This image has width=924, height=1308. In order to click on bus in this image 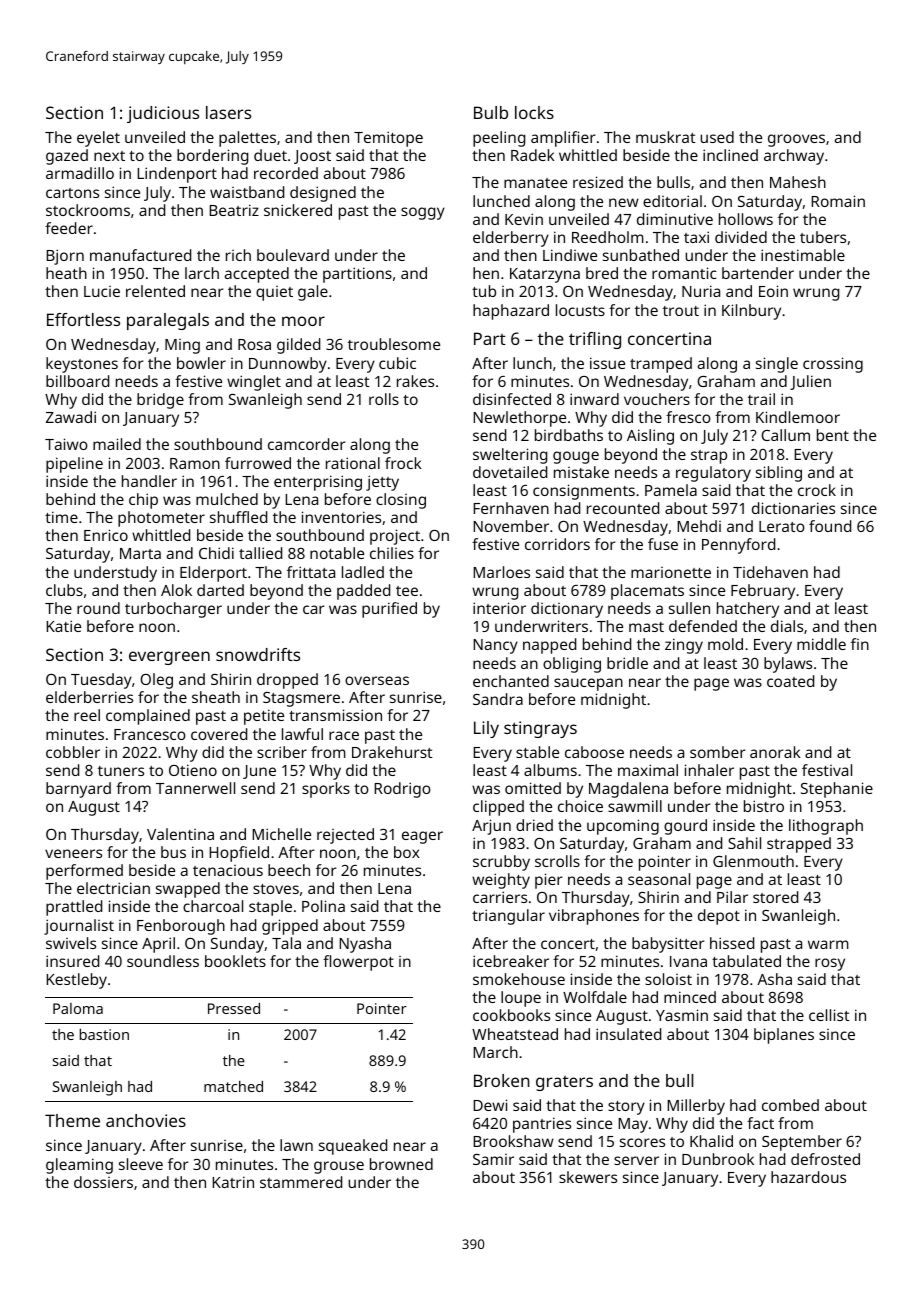, I will do `click(173, 852)`.
